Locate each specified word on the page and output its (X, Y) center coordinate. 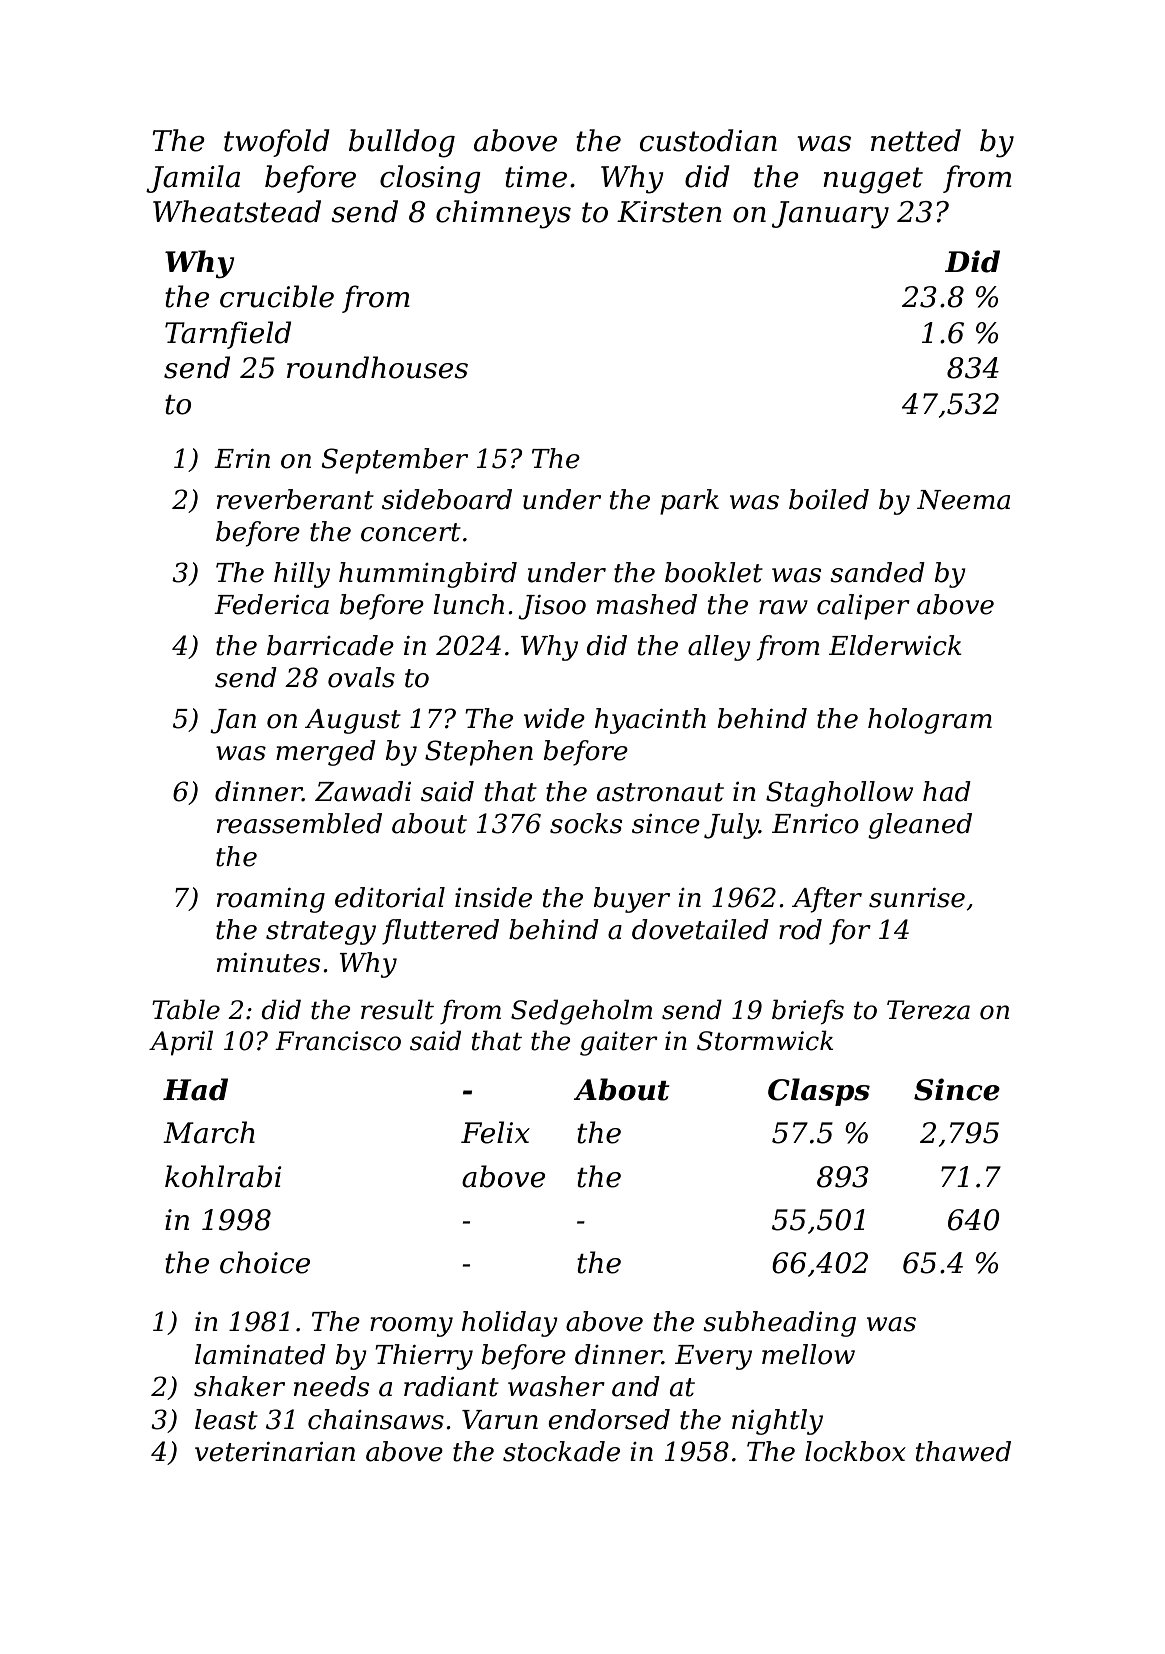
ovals (361, 677)
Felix (495, 1132)
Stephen (479, 753)
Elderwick (895, 645)
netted (916, 140)
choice (265, 1262)
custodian (708, 140)
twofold (277, 143)
